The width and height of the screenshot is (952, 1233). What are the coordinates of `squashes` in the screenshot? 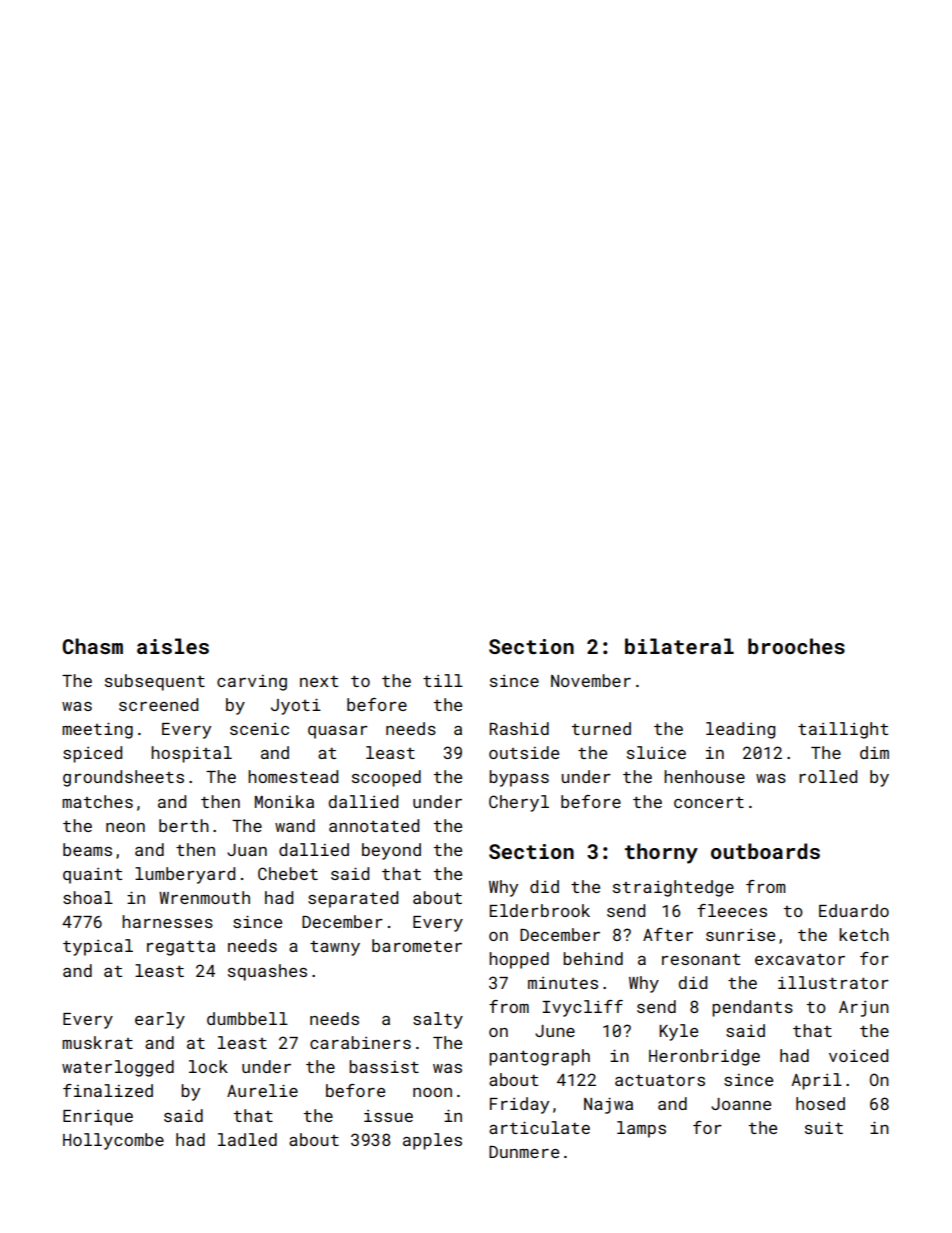 It's located at (267, 972).
